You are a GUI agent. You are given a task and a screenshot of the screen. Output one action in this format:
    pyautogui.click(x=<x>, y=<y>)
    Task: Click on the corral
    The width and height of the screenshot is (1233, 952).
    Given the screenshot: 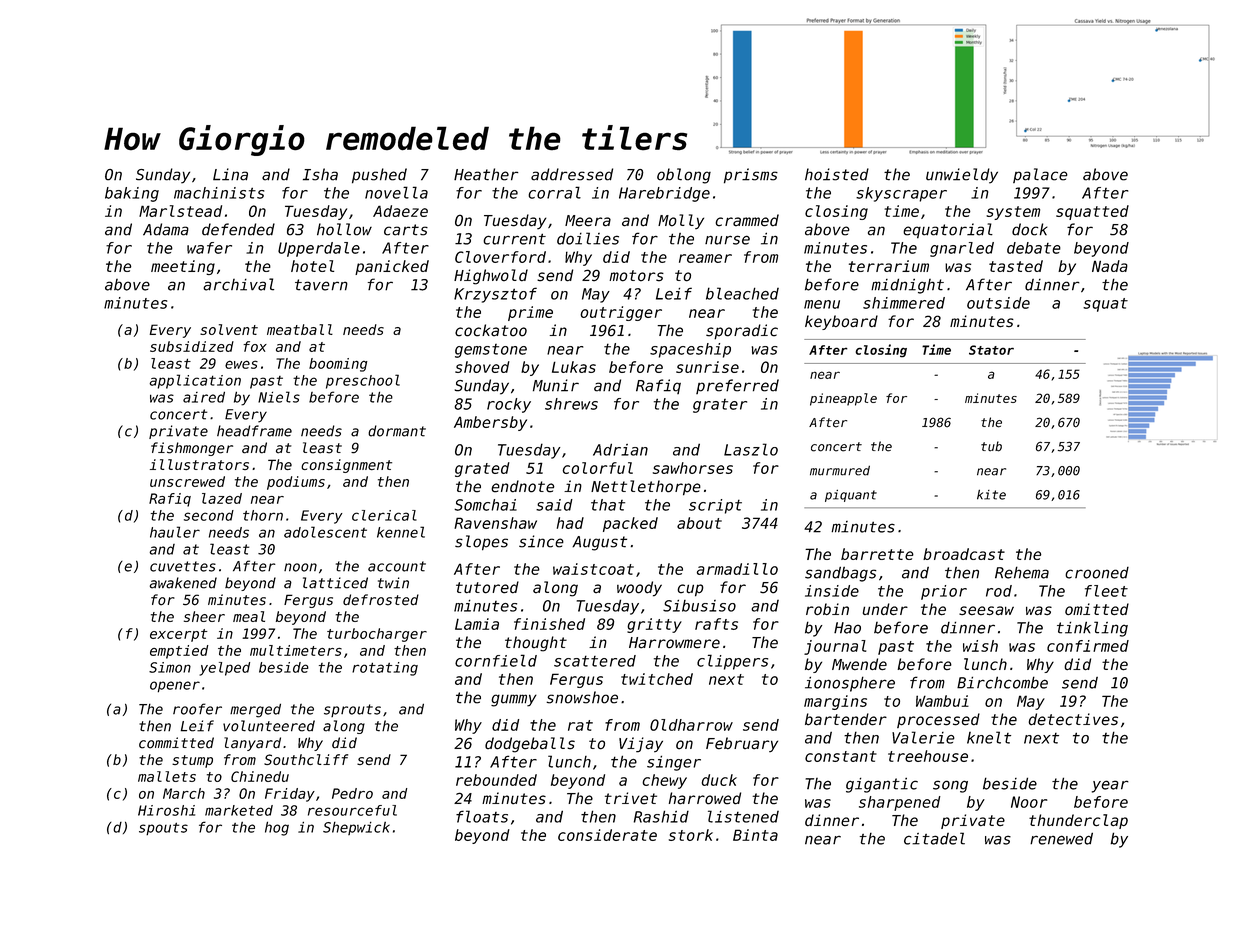 What is the action you would take?
    pyautogui.click(x=554, y=192)
